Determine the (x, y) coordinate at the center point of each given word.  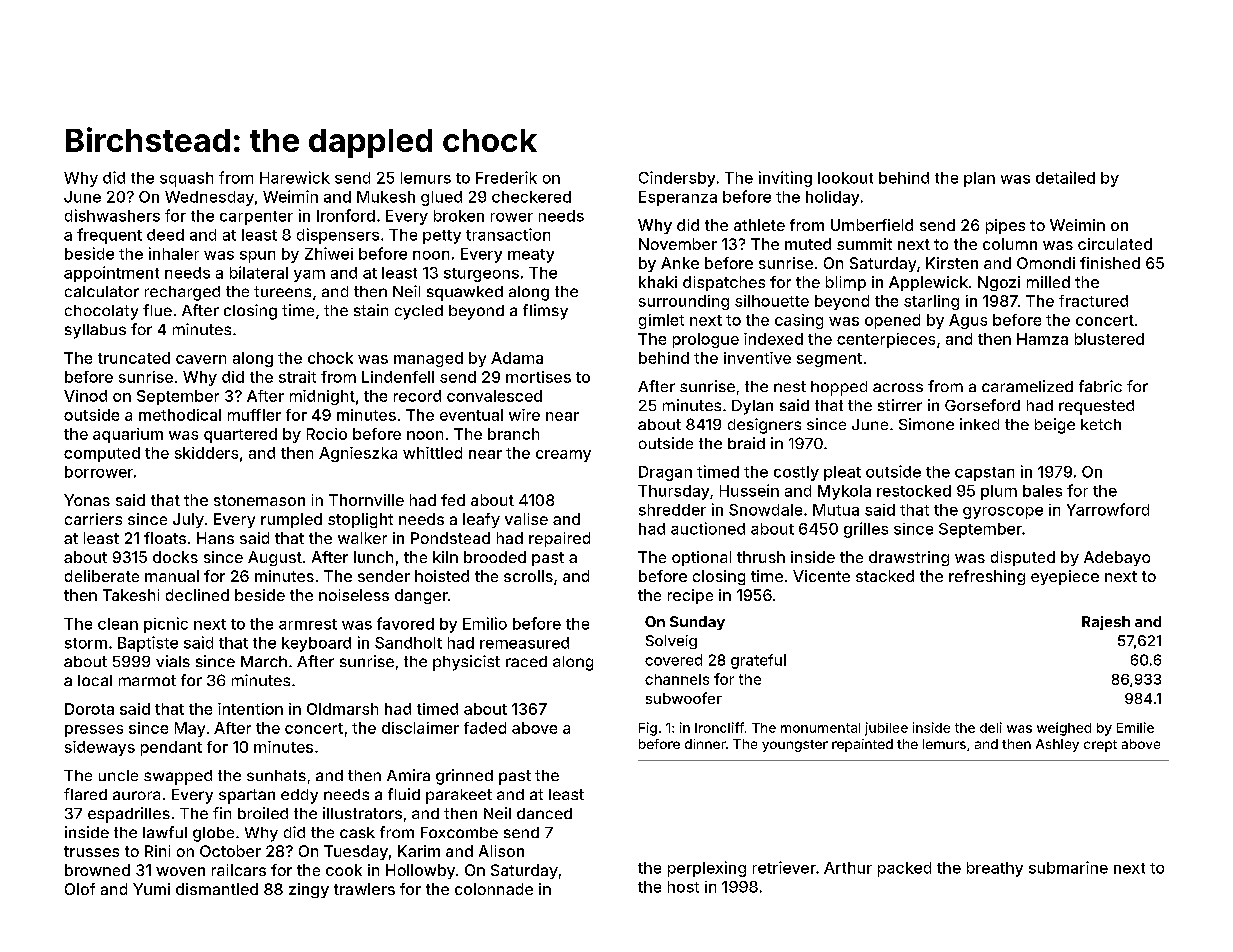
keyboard (316, 644)
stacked (885, 576)
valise (526, 519)
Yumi (151, 889)
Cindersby (677, 179)
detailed (1065, 177)
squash (186, 179)
